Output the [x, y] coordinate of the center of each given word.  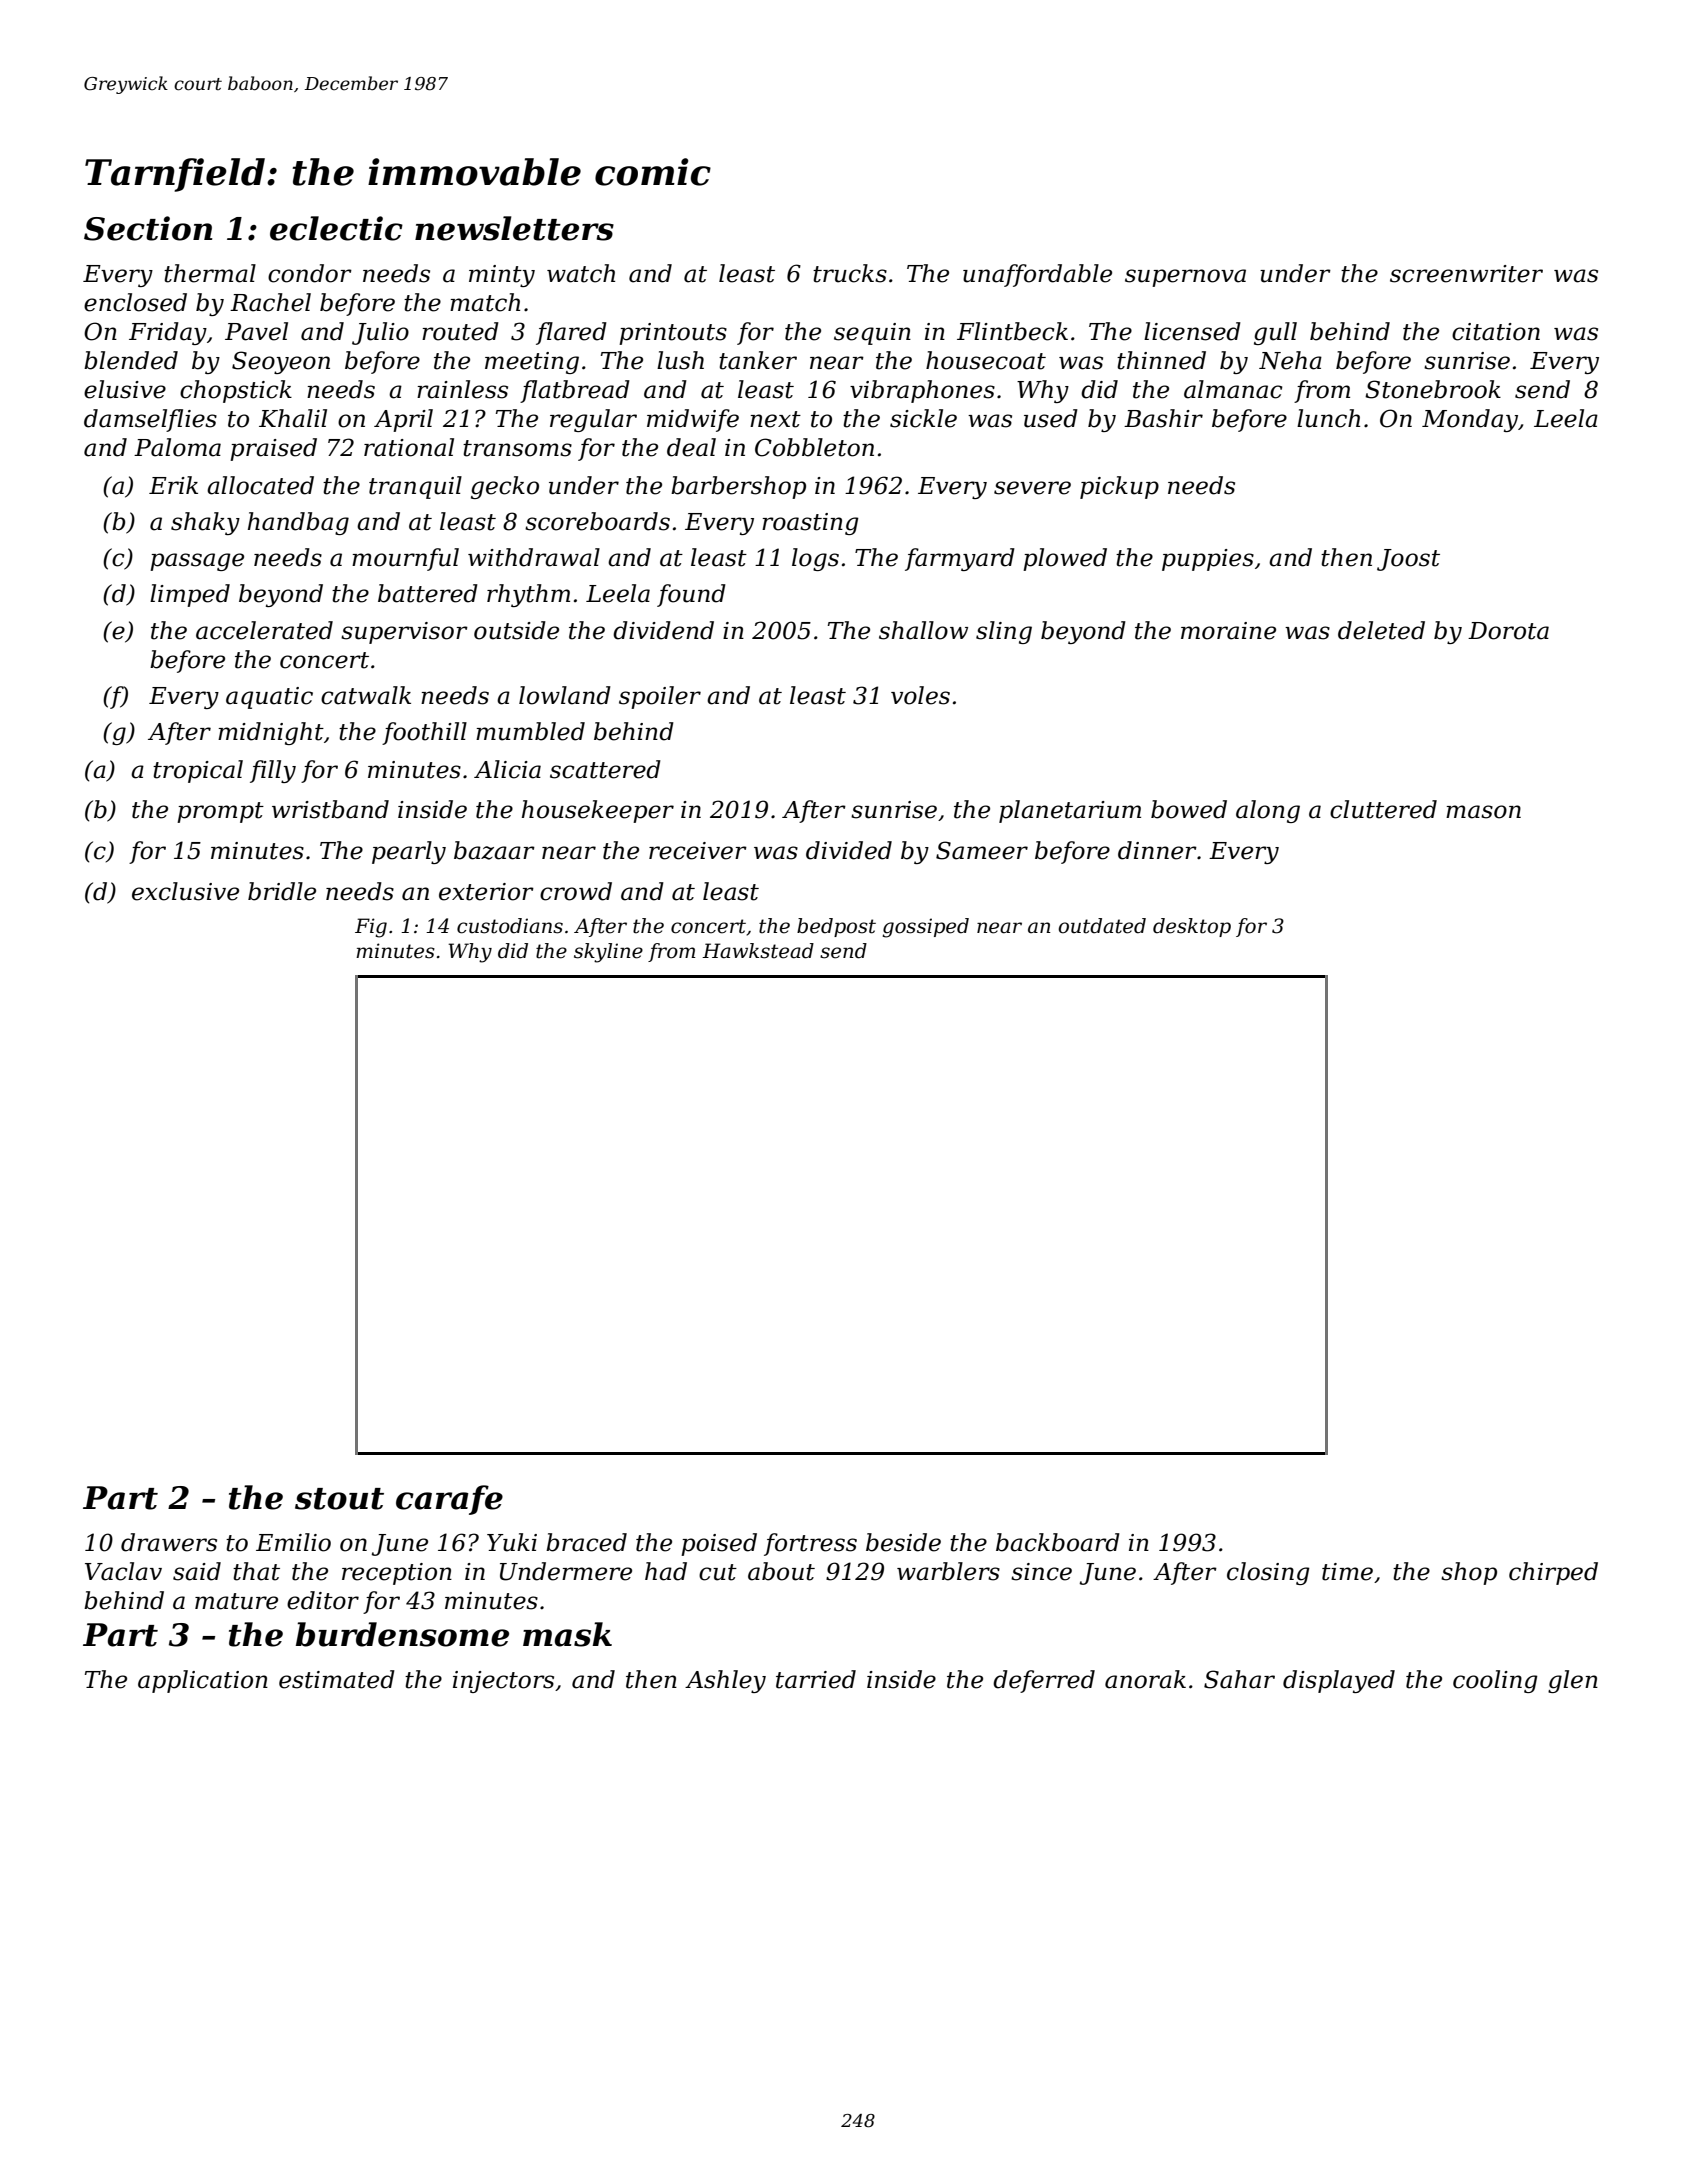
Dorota [1508, 631]
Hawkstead [758, 951]
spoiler [660, 697]
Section [148, 228]
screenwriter [1466, 274]
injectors [503, 1682]
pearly [409, 852]
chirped [1553, 1573]
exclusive [185, 891]
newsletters [514, 228]
